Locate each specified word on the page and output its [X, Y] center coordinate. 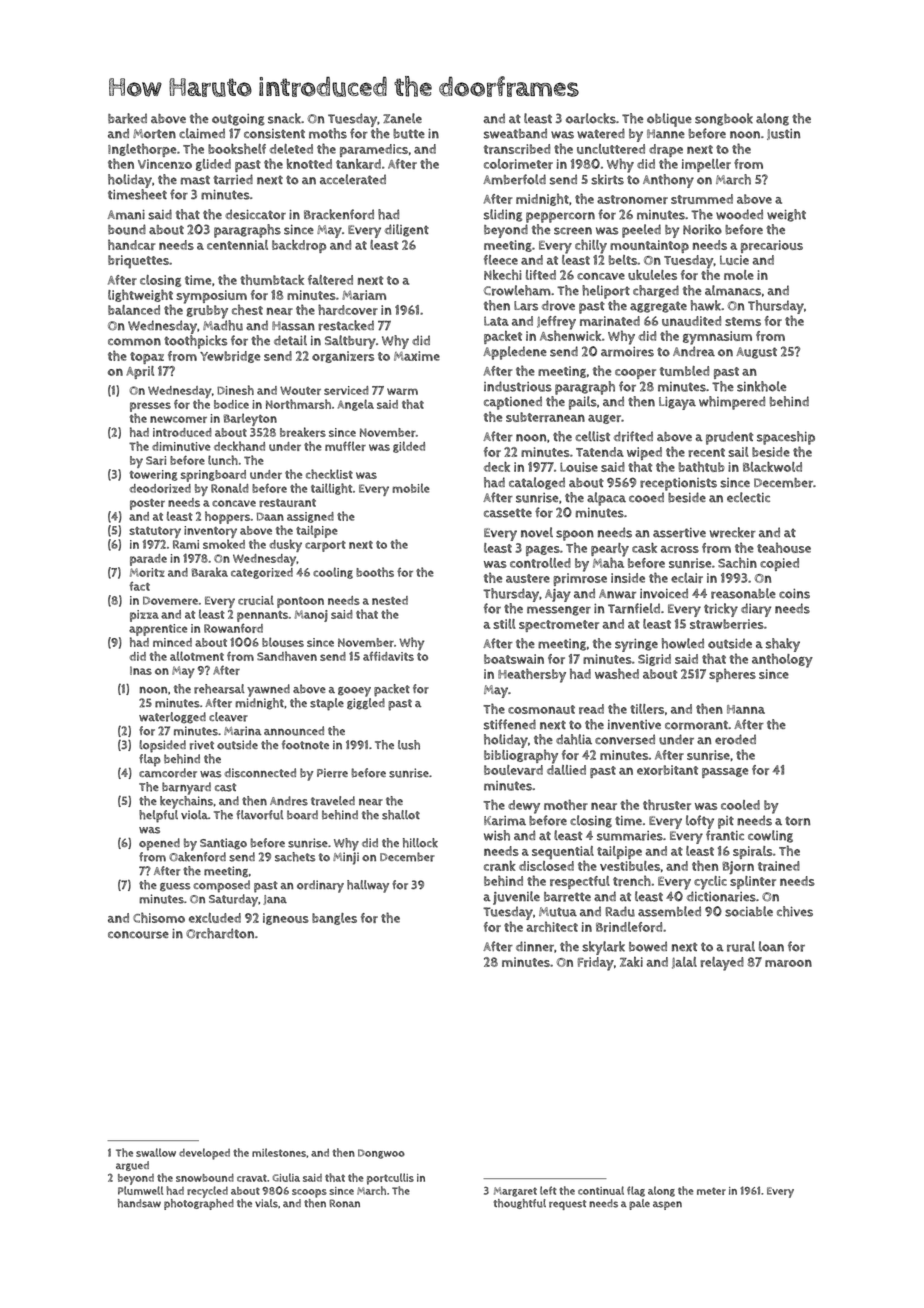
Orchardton [220, 933]
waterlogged [172, 718]
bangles [334, 919]
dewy [524, 807]
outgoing [238, 120]
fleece [501, 260]
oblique [669, 120]
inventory [210, 532]
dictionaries [721, 896]
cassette [508, 513]
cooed [646, 497]
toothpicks [195, 342]
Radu [620, 911]
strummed [702, 199]
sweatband [515, 133]
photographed [199, 1204]
